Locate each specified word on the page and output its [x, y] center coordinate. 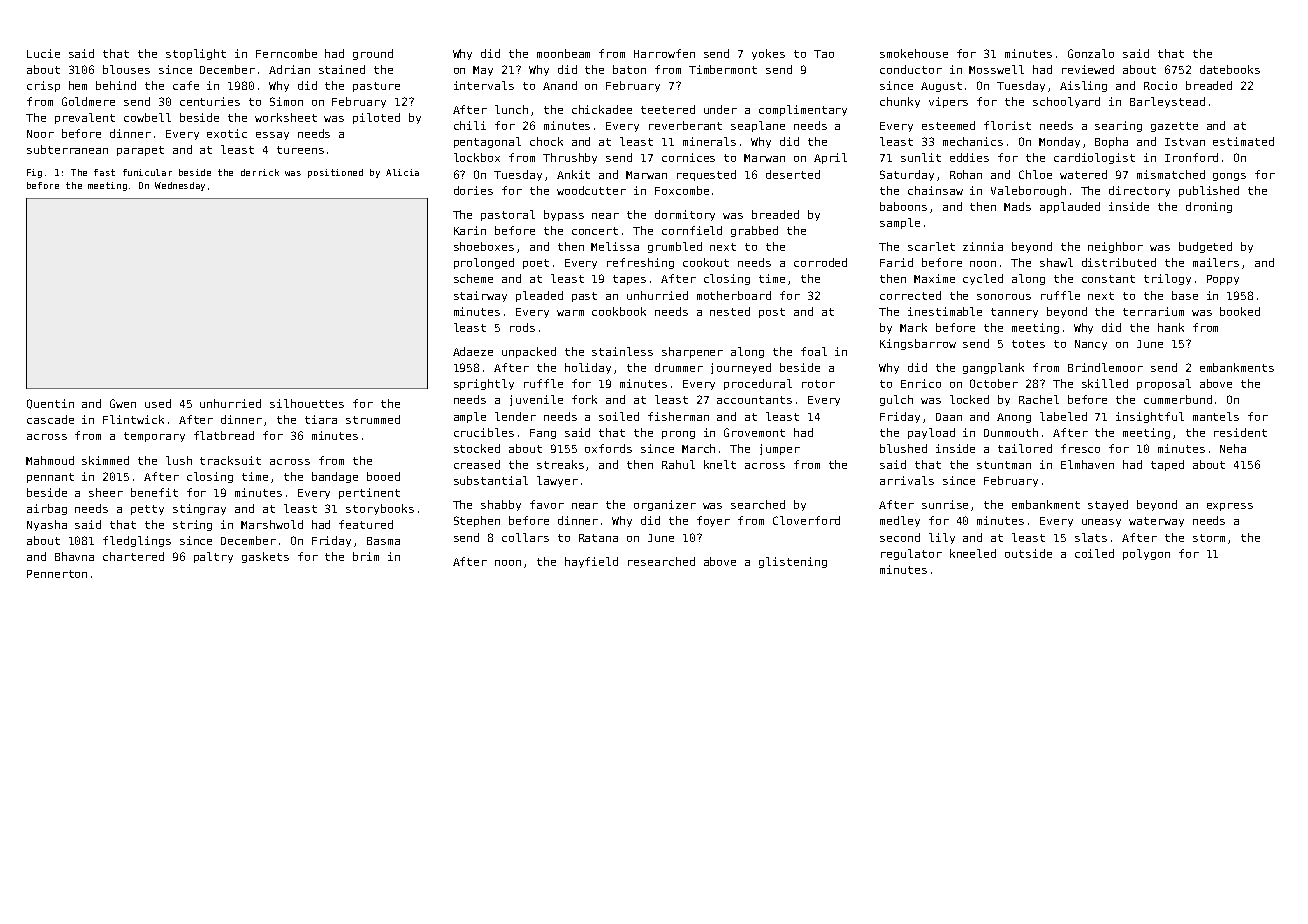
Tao [824, 54]
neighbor [1115, 247]
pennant [50, 478]
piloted [376, 118]
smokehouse [914, 53]
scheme [473, 278]
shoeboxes [484, 246]
